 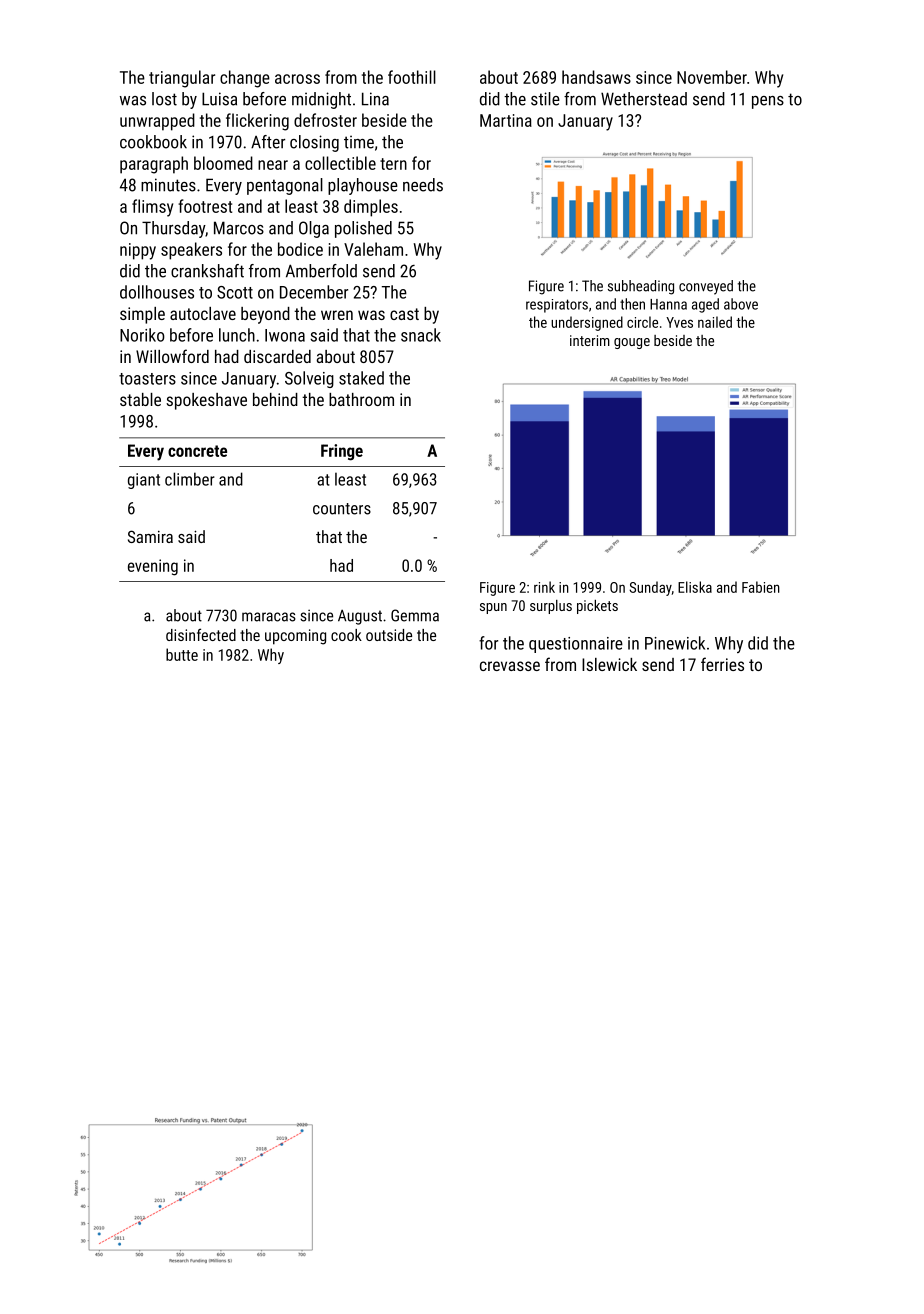 I want to click on triangular, so click(x=182, y=79).
